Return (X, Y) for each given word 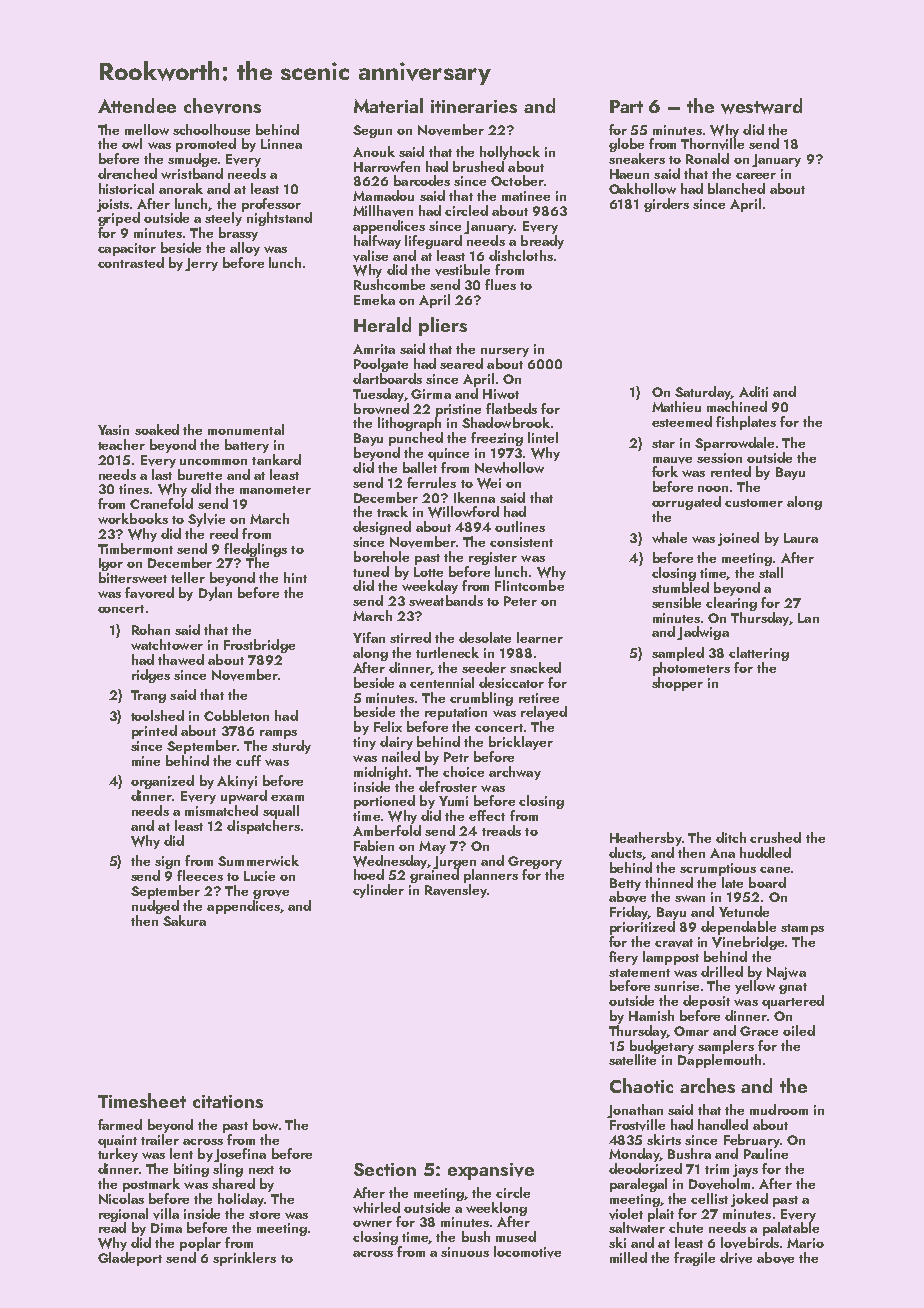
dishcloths (521, 255)
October (517, 180)
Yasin (113, 430)
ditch (731, 837)
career (756, 176)
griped (119, 219)
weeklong (496, 1209)
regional (123, 1215)
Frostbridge (259, 646)
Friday (629, 913)
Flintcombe (529, 585)
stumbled (680, 587)
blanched (736, 188)
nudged (155, 907)
